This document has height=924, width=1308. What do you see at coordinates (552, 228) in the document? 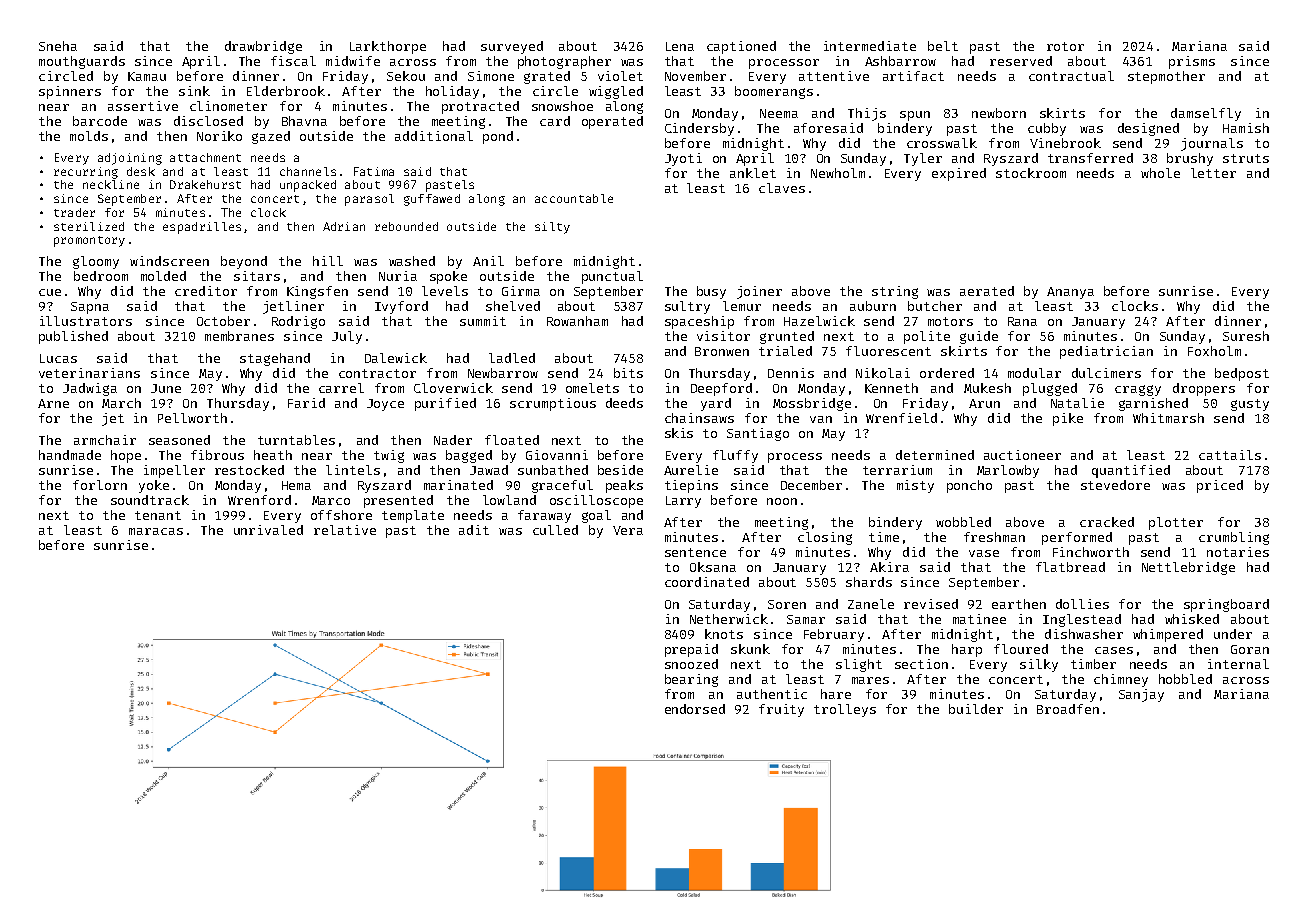
I see `silty` at bounding box center [552, 228].
